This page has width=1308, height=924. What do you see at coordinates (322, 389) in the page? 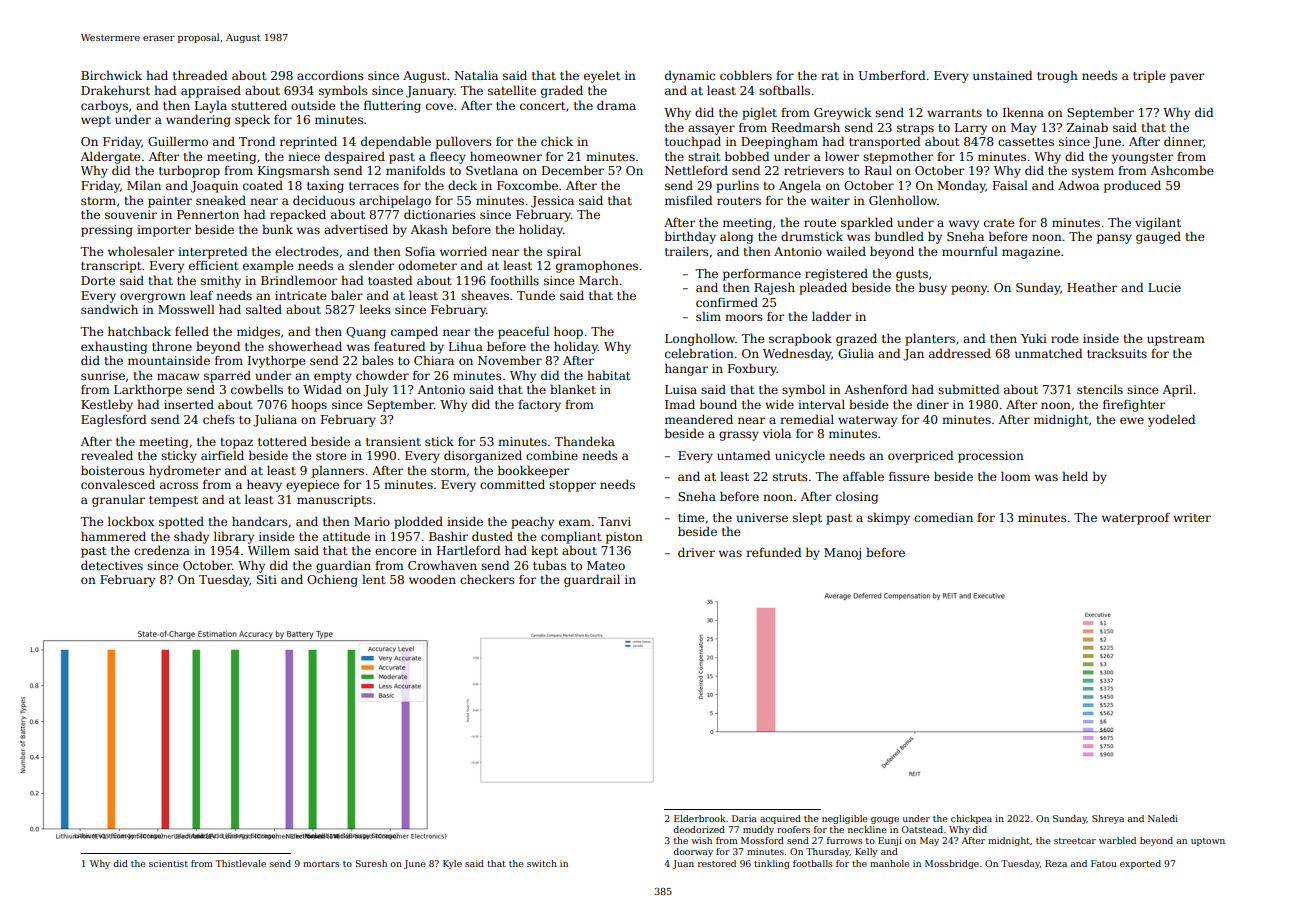
I see `Widad` at bounding box center [322, 389].
